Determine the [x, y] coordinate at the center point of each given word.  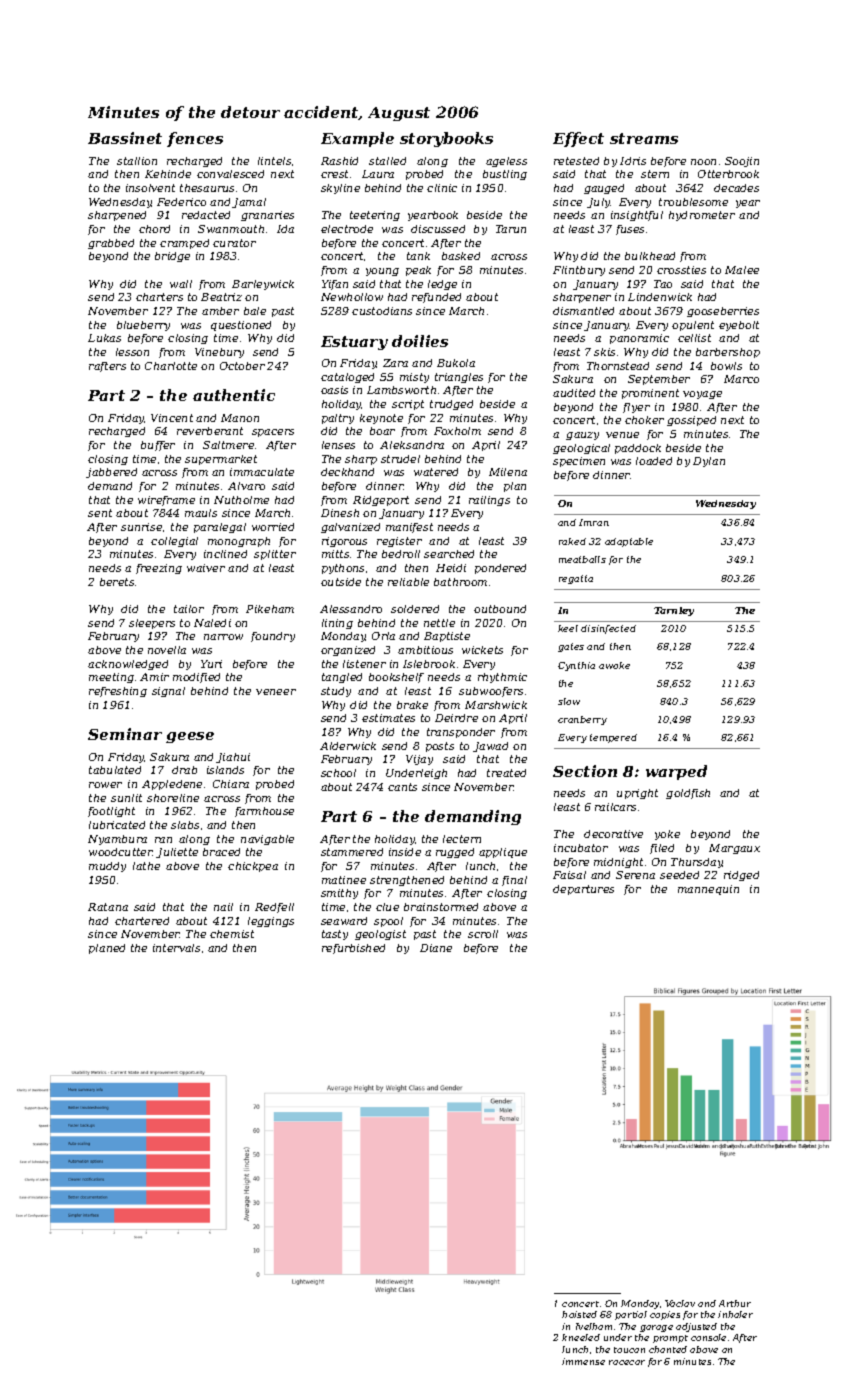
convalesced [230, 174]
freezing [159, 569]
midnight [618, 863]
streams [644, 138]
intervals [176, 948]
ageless [506, 162]
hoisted [579, 1314]
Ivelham [594, 1326]
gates [571, 647]
